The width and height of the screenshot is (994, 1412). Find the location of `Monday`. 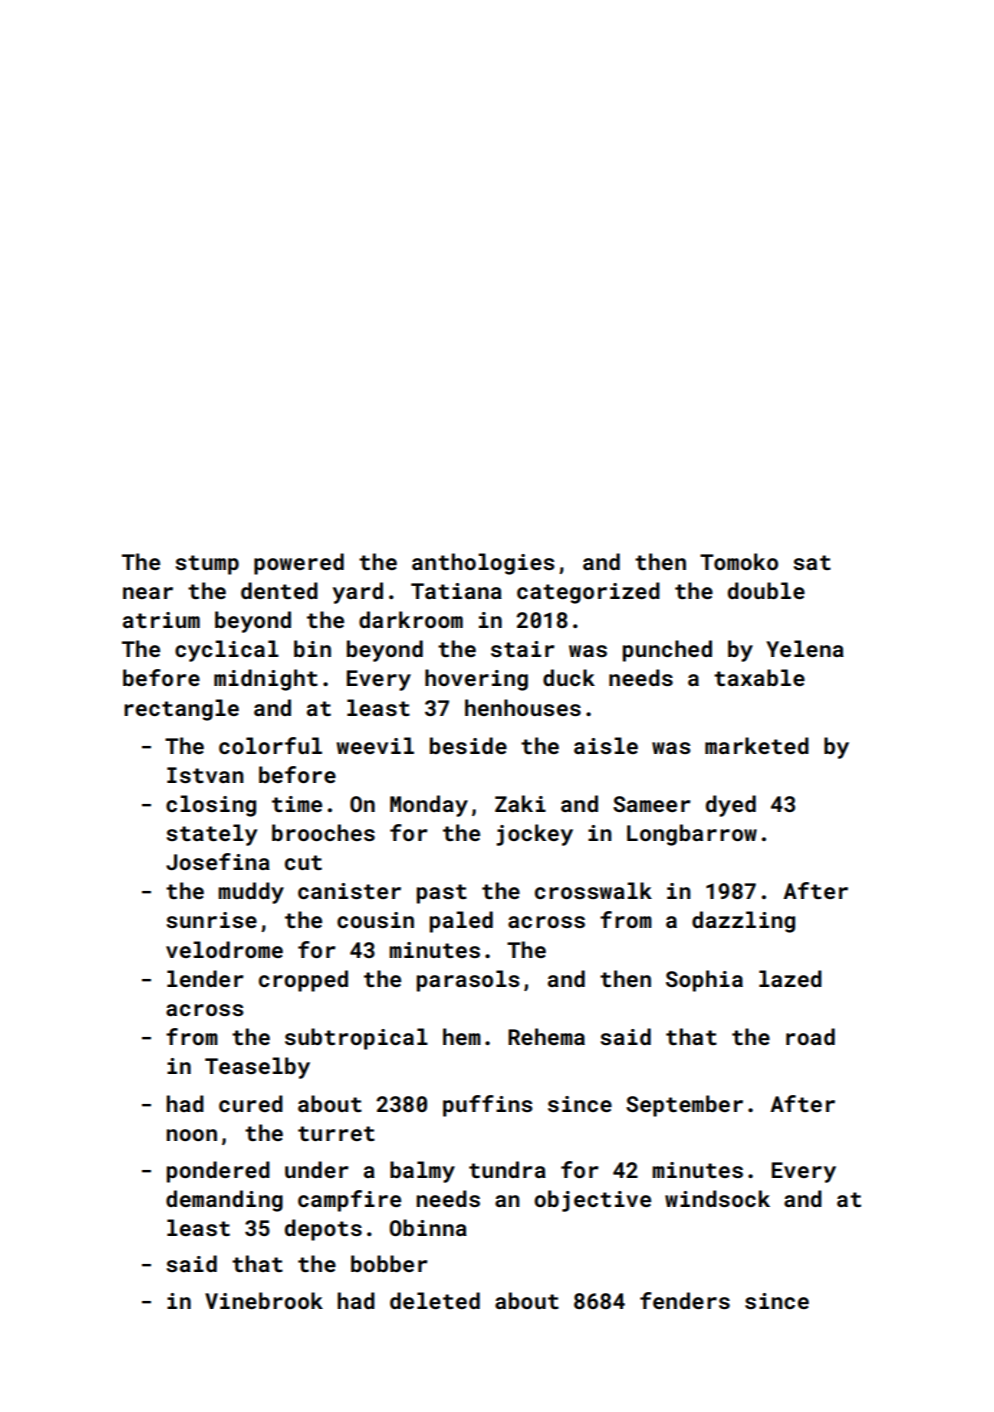

Monday is located at coordinates (429, 806).
